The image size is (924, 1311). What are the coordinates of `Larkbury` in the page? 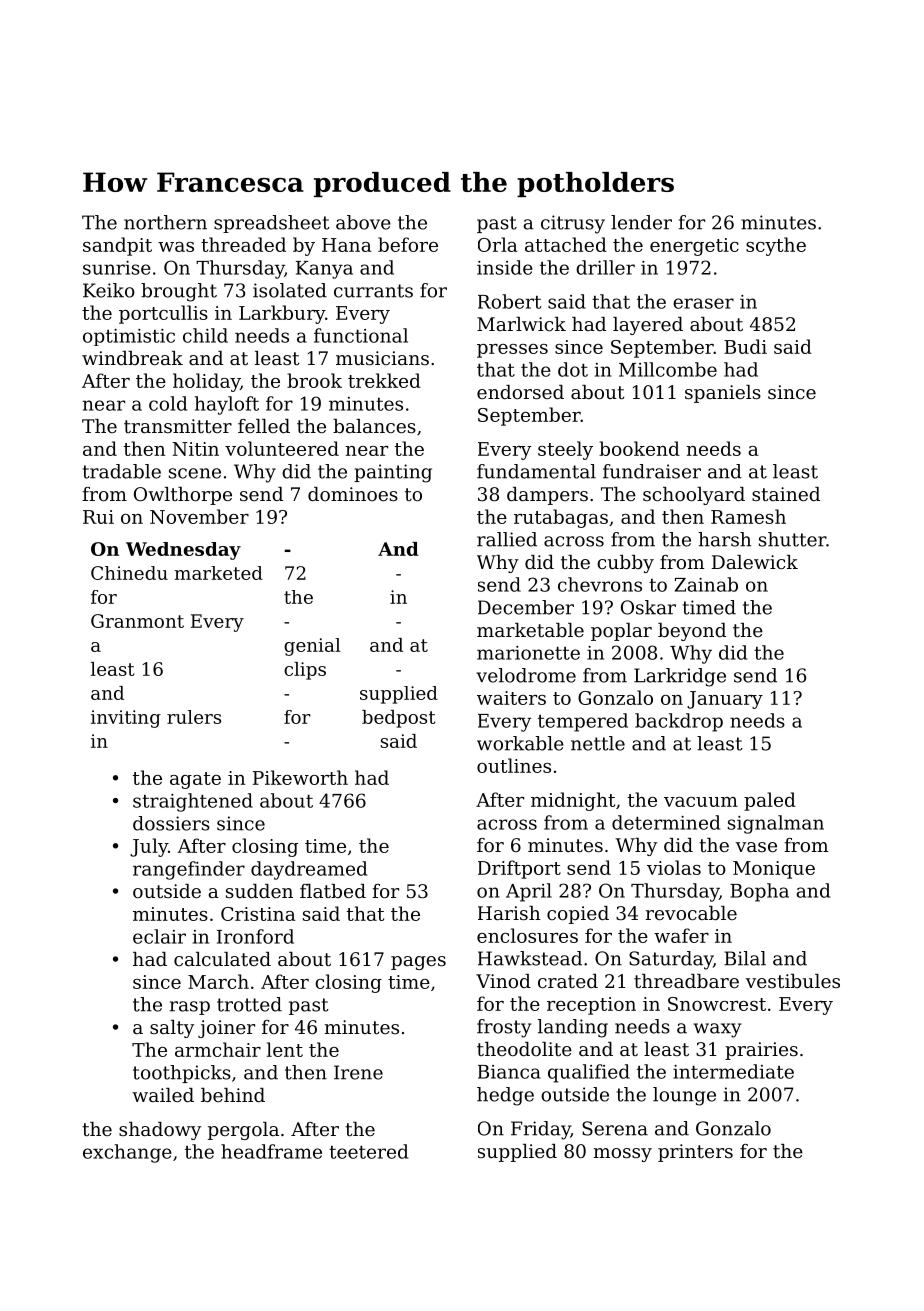 It's located at (282, 314).
